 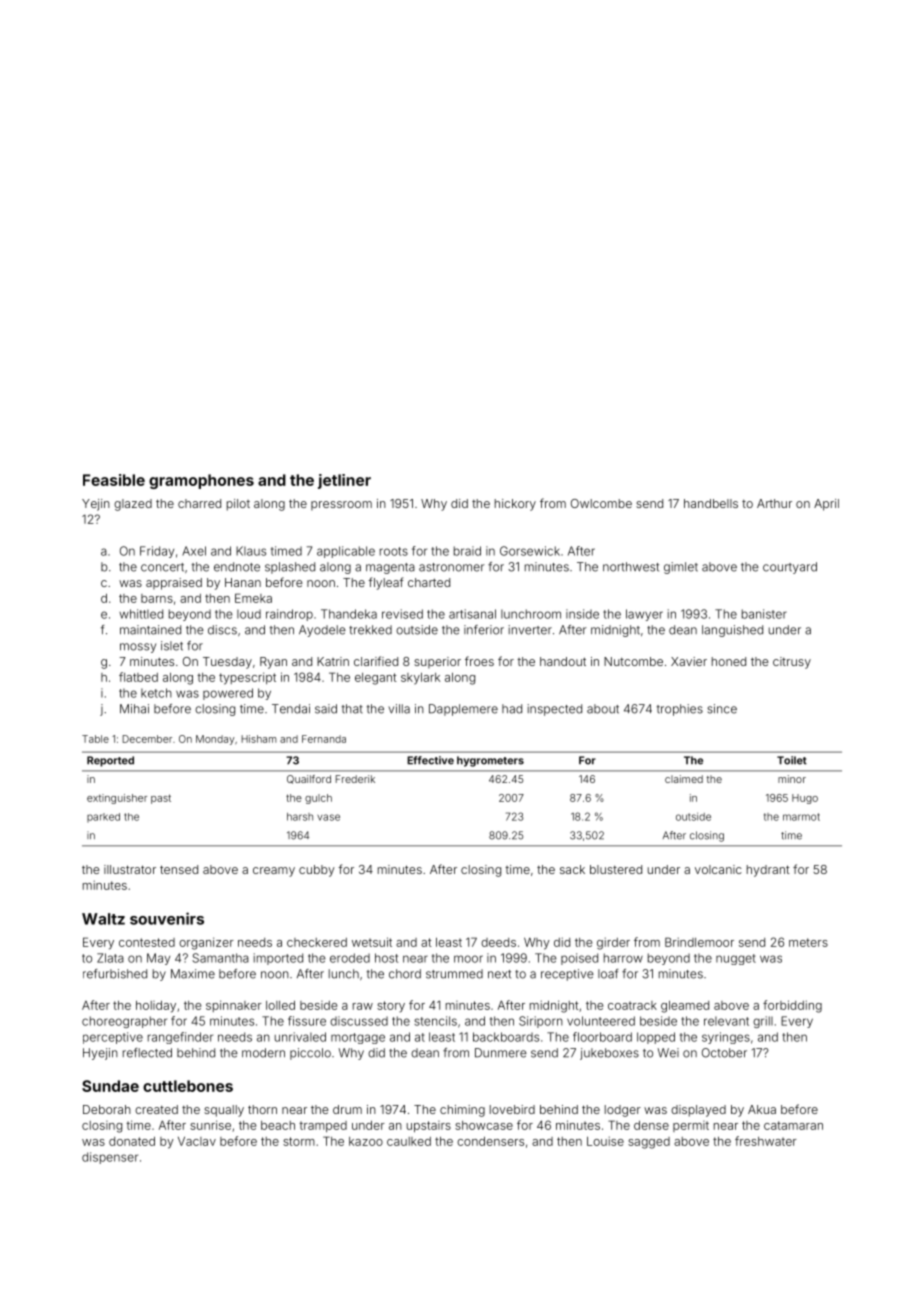 What do you see at coordinates (114, 480) in the screenshot?
I see `Feasible` at bounding box center [114, 480].
